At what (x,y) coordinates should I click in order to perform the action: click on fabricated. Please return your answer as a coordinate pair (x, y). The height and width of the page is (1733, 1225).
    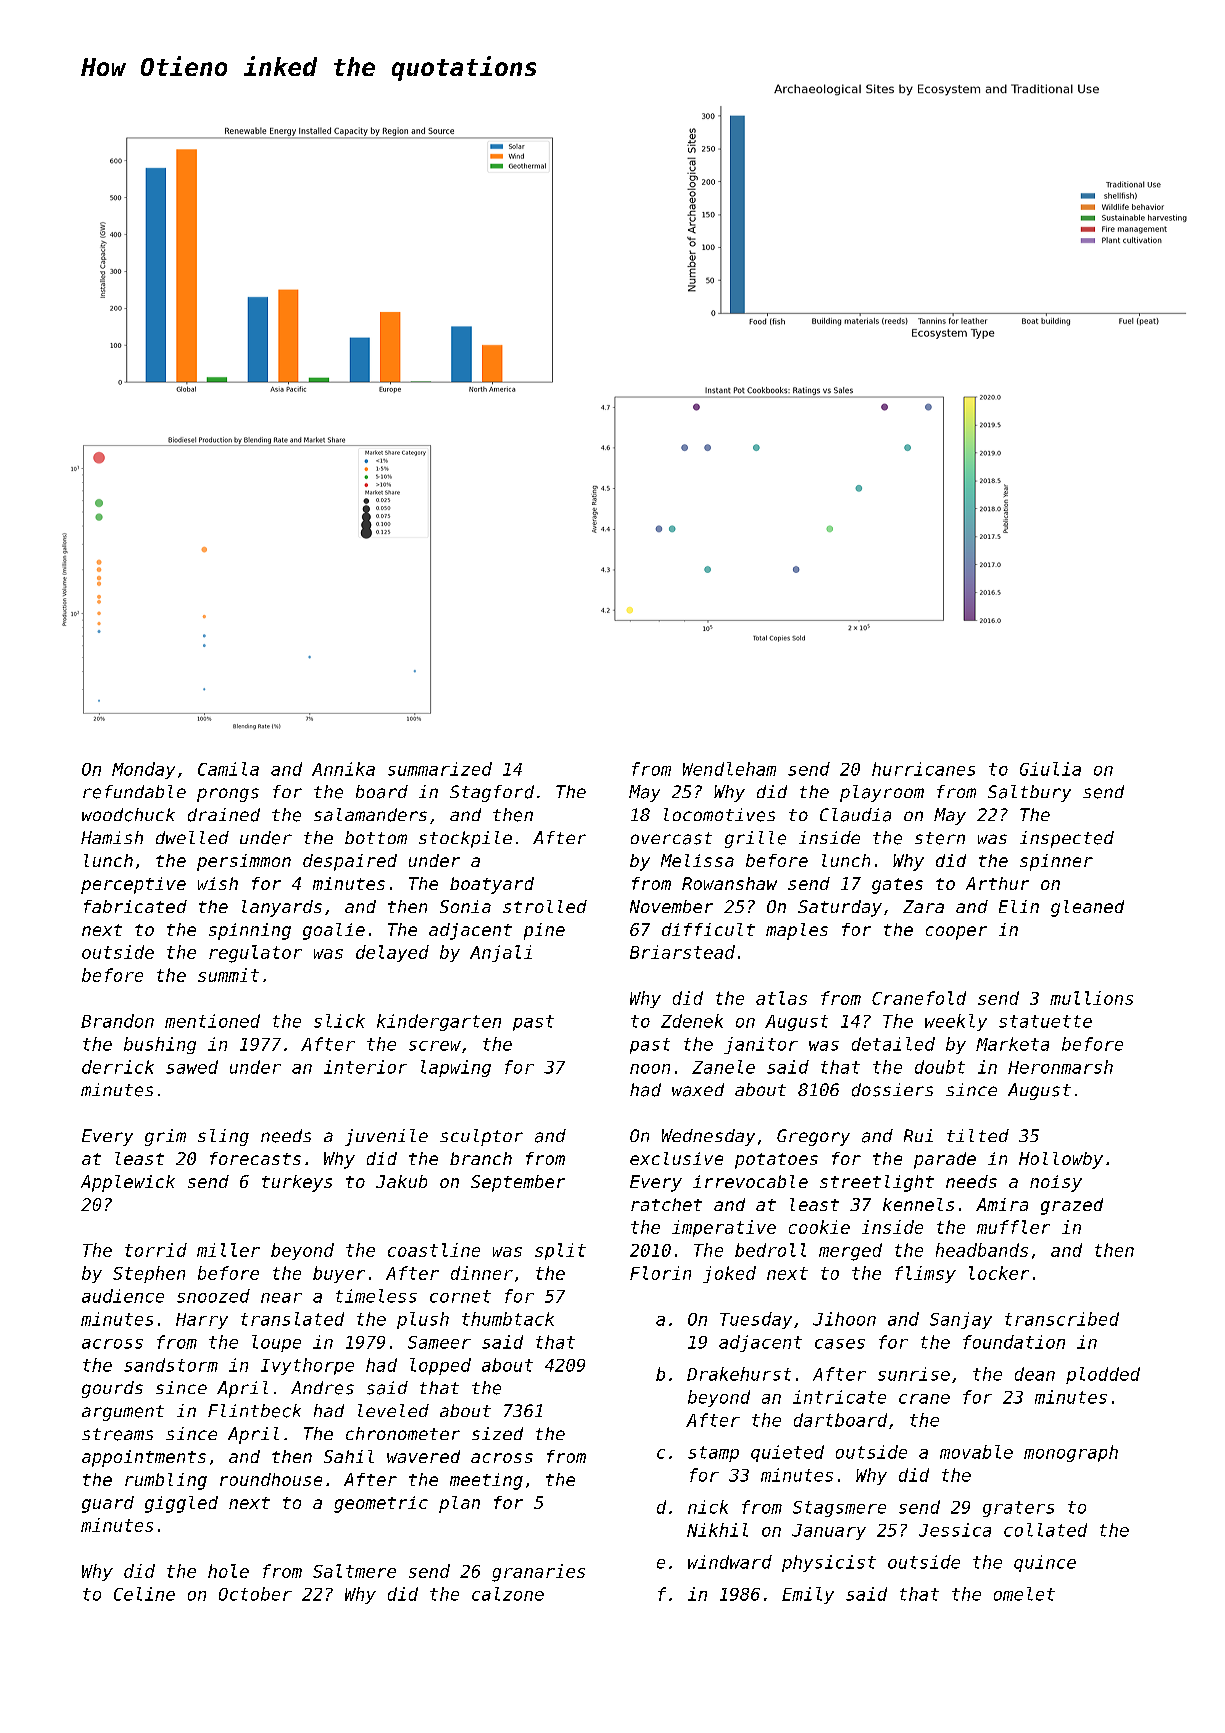
    Looking at the image, I should click on (135, 906).
